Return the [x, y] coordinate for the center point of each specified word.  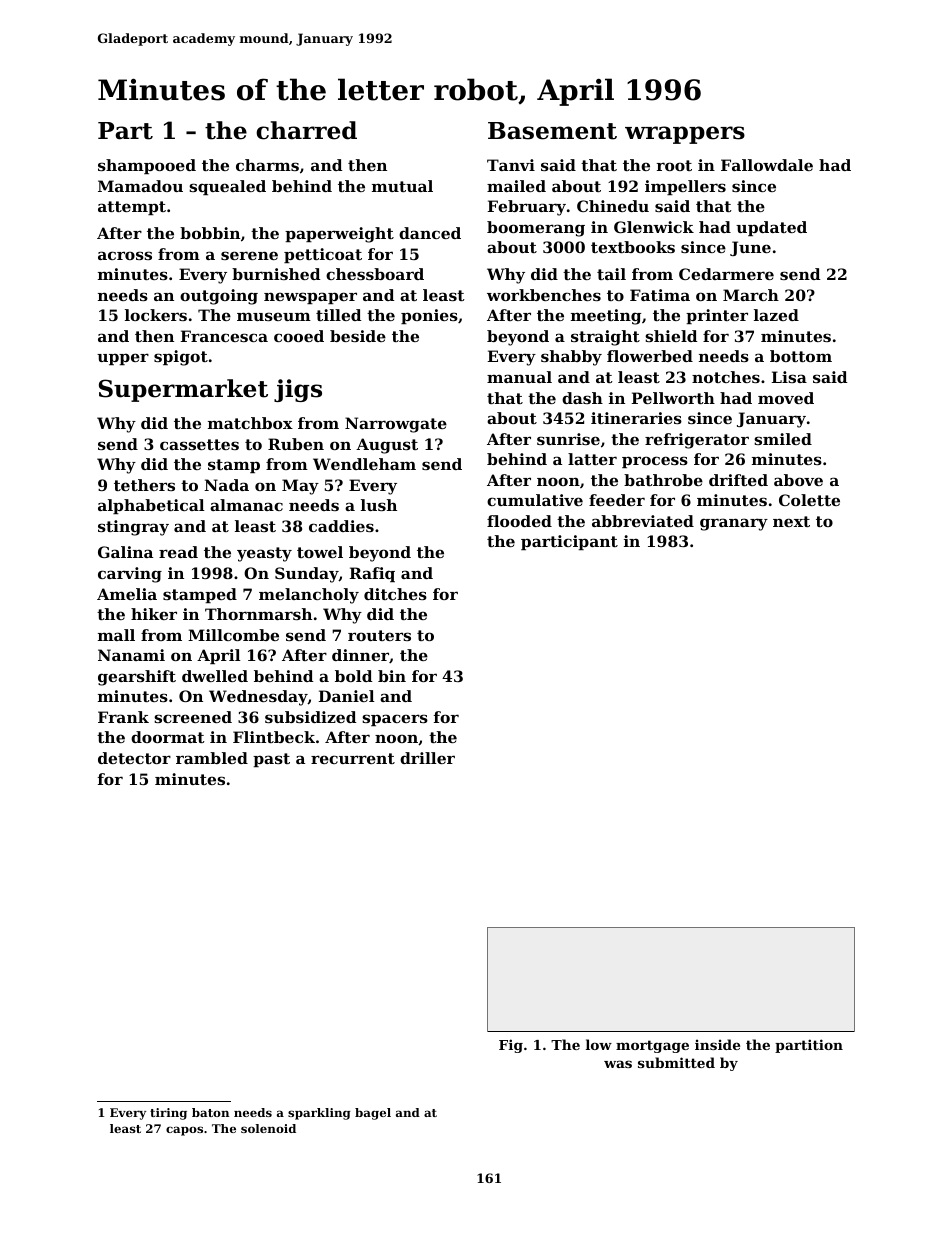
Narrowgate [396, 425]
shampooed [147, 166]
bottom [801, 356]
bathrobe [663, 480]
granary [734, 524]
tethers [144, 485]
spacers [395, 720]
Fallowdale [767, 165]
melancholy [309, 596]
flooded [519, 521]
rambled [212, 758]
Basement [552, 131]
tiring [168, 1114]
